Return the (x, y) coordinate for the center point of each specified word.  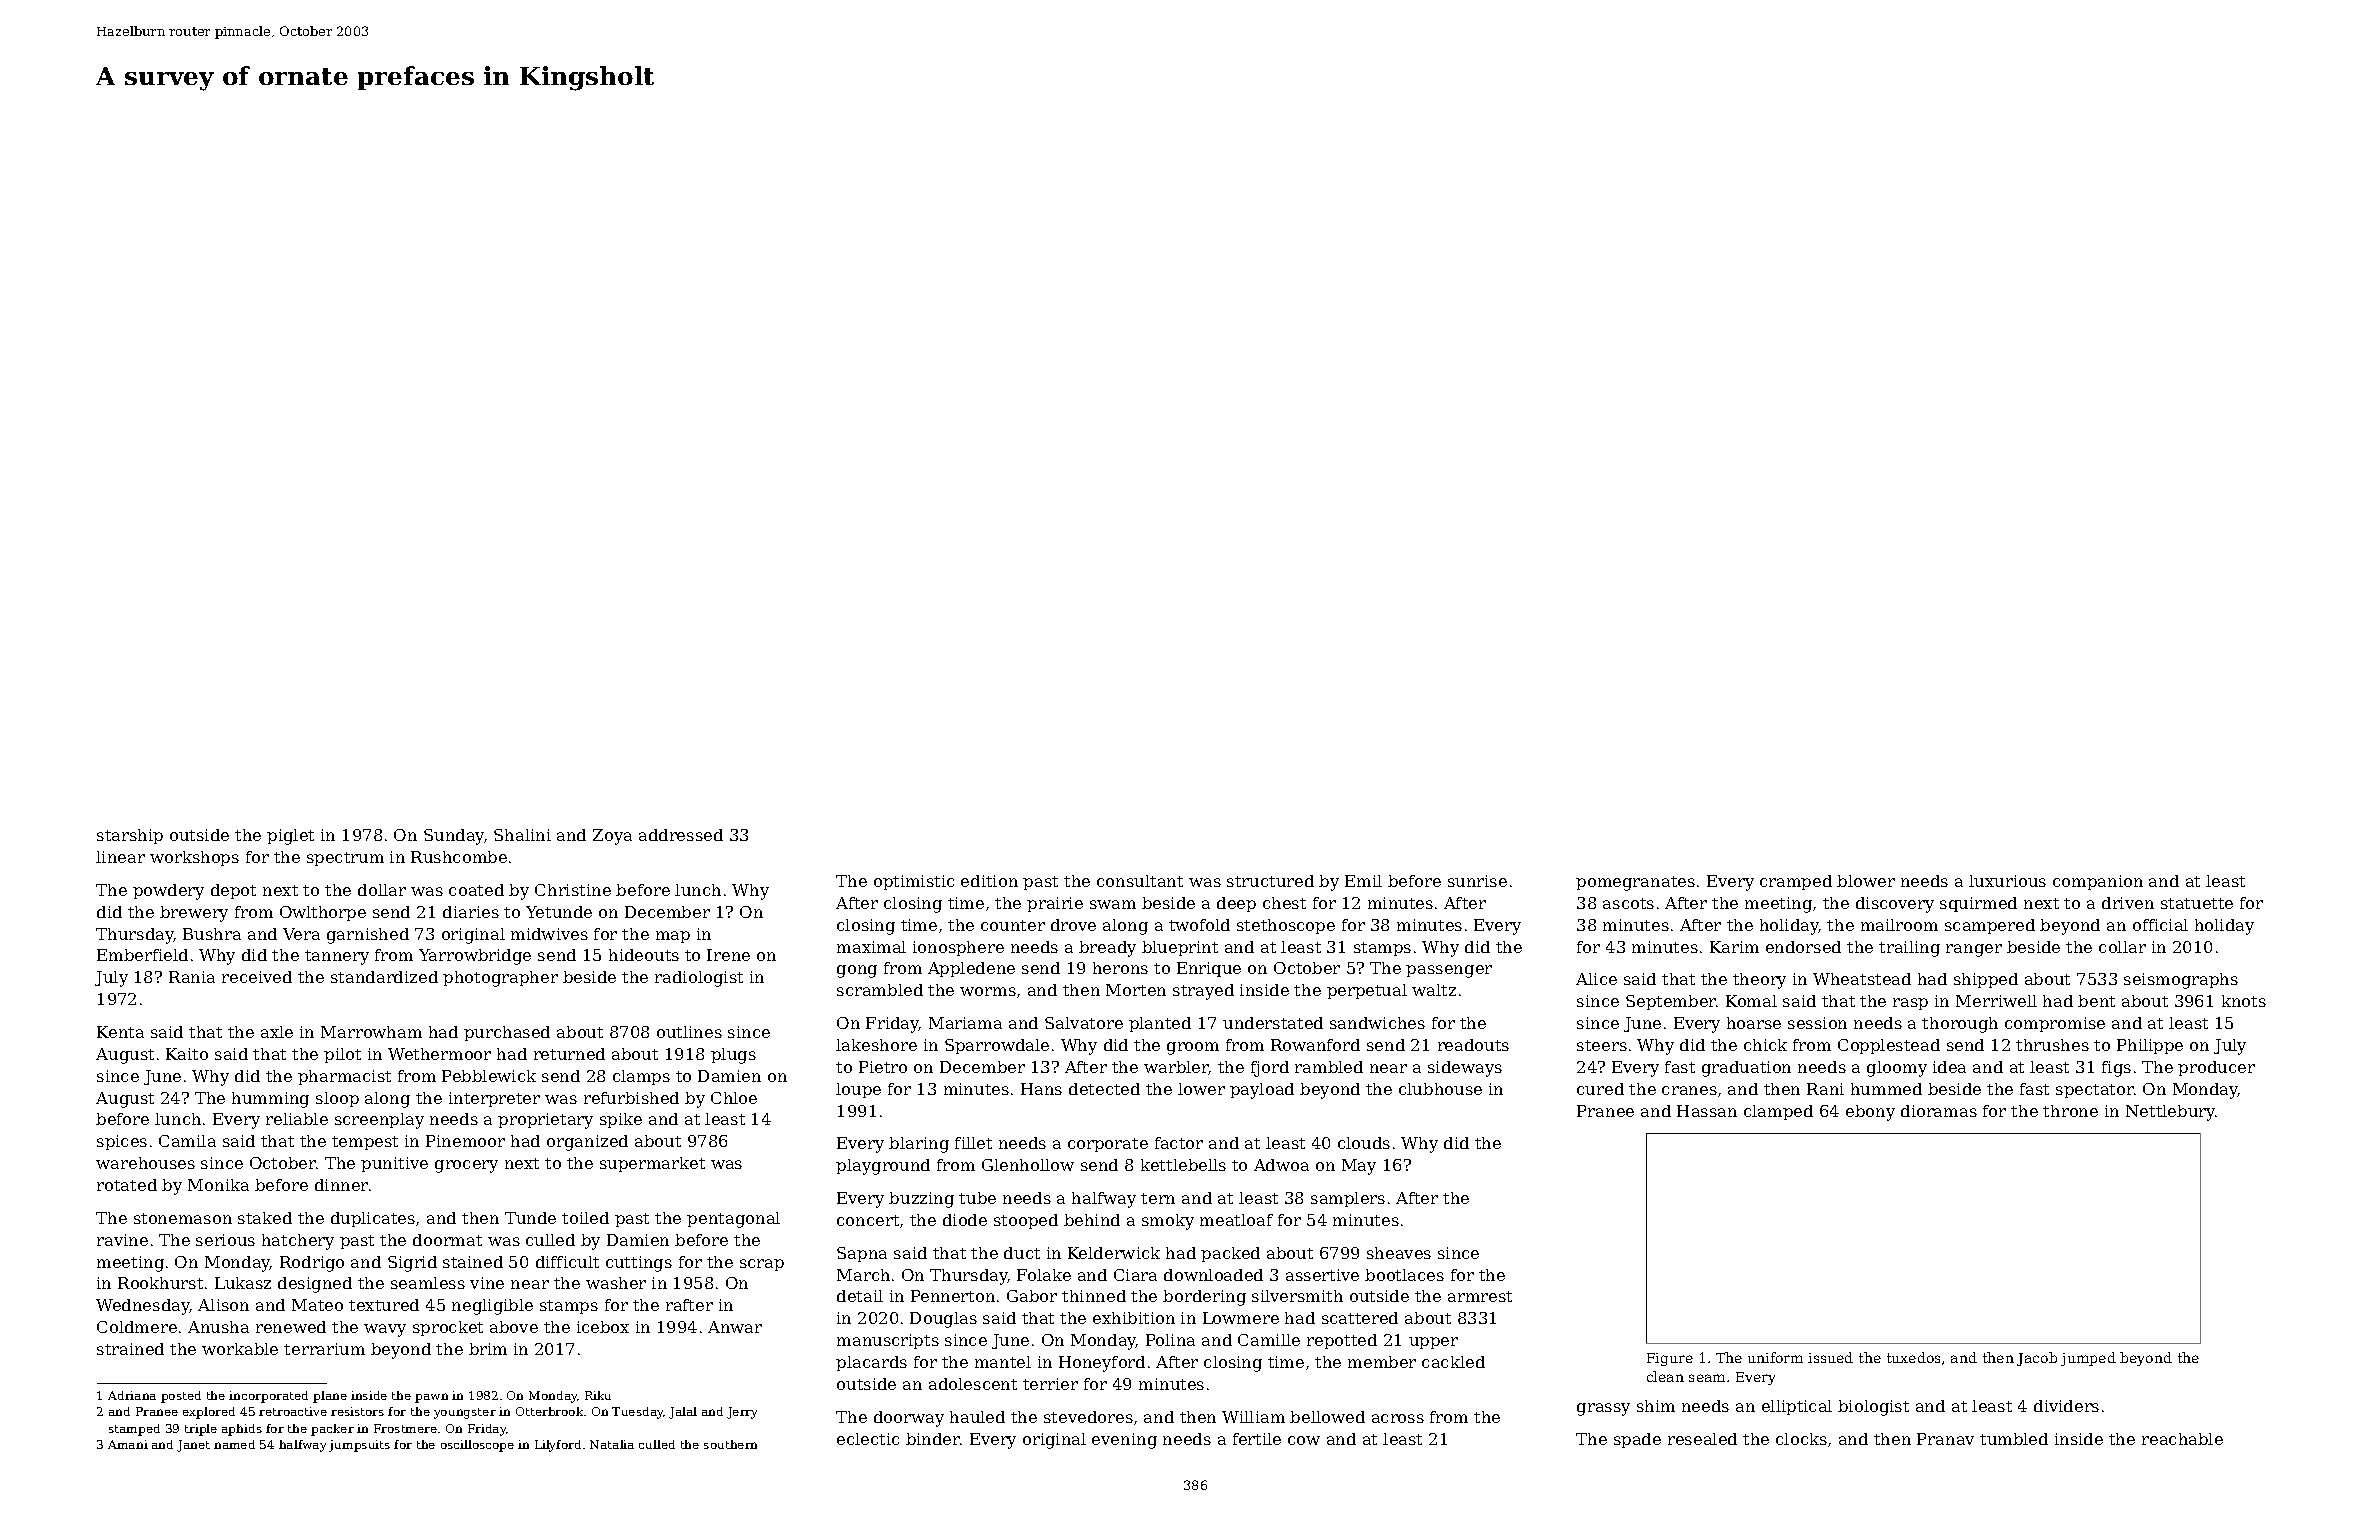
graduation (1746, 1069)
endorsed (1803, 947)
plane (330, 1397)
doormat (447, 1240)
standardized (384, 977)
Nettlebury (2171, 1113)
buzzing (921, 1200)
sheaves (1399, 1253)
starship (130, 836)
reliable (297, 1119)
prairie (1055, 904)
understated (1273, 1023)
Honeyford (1102, 1364)
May (1359, 1167)
